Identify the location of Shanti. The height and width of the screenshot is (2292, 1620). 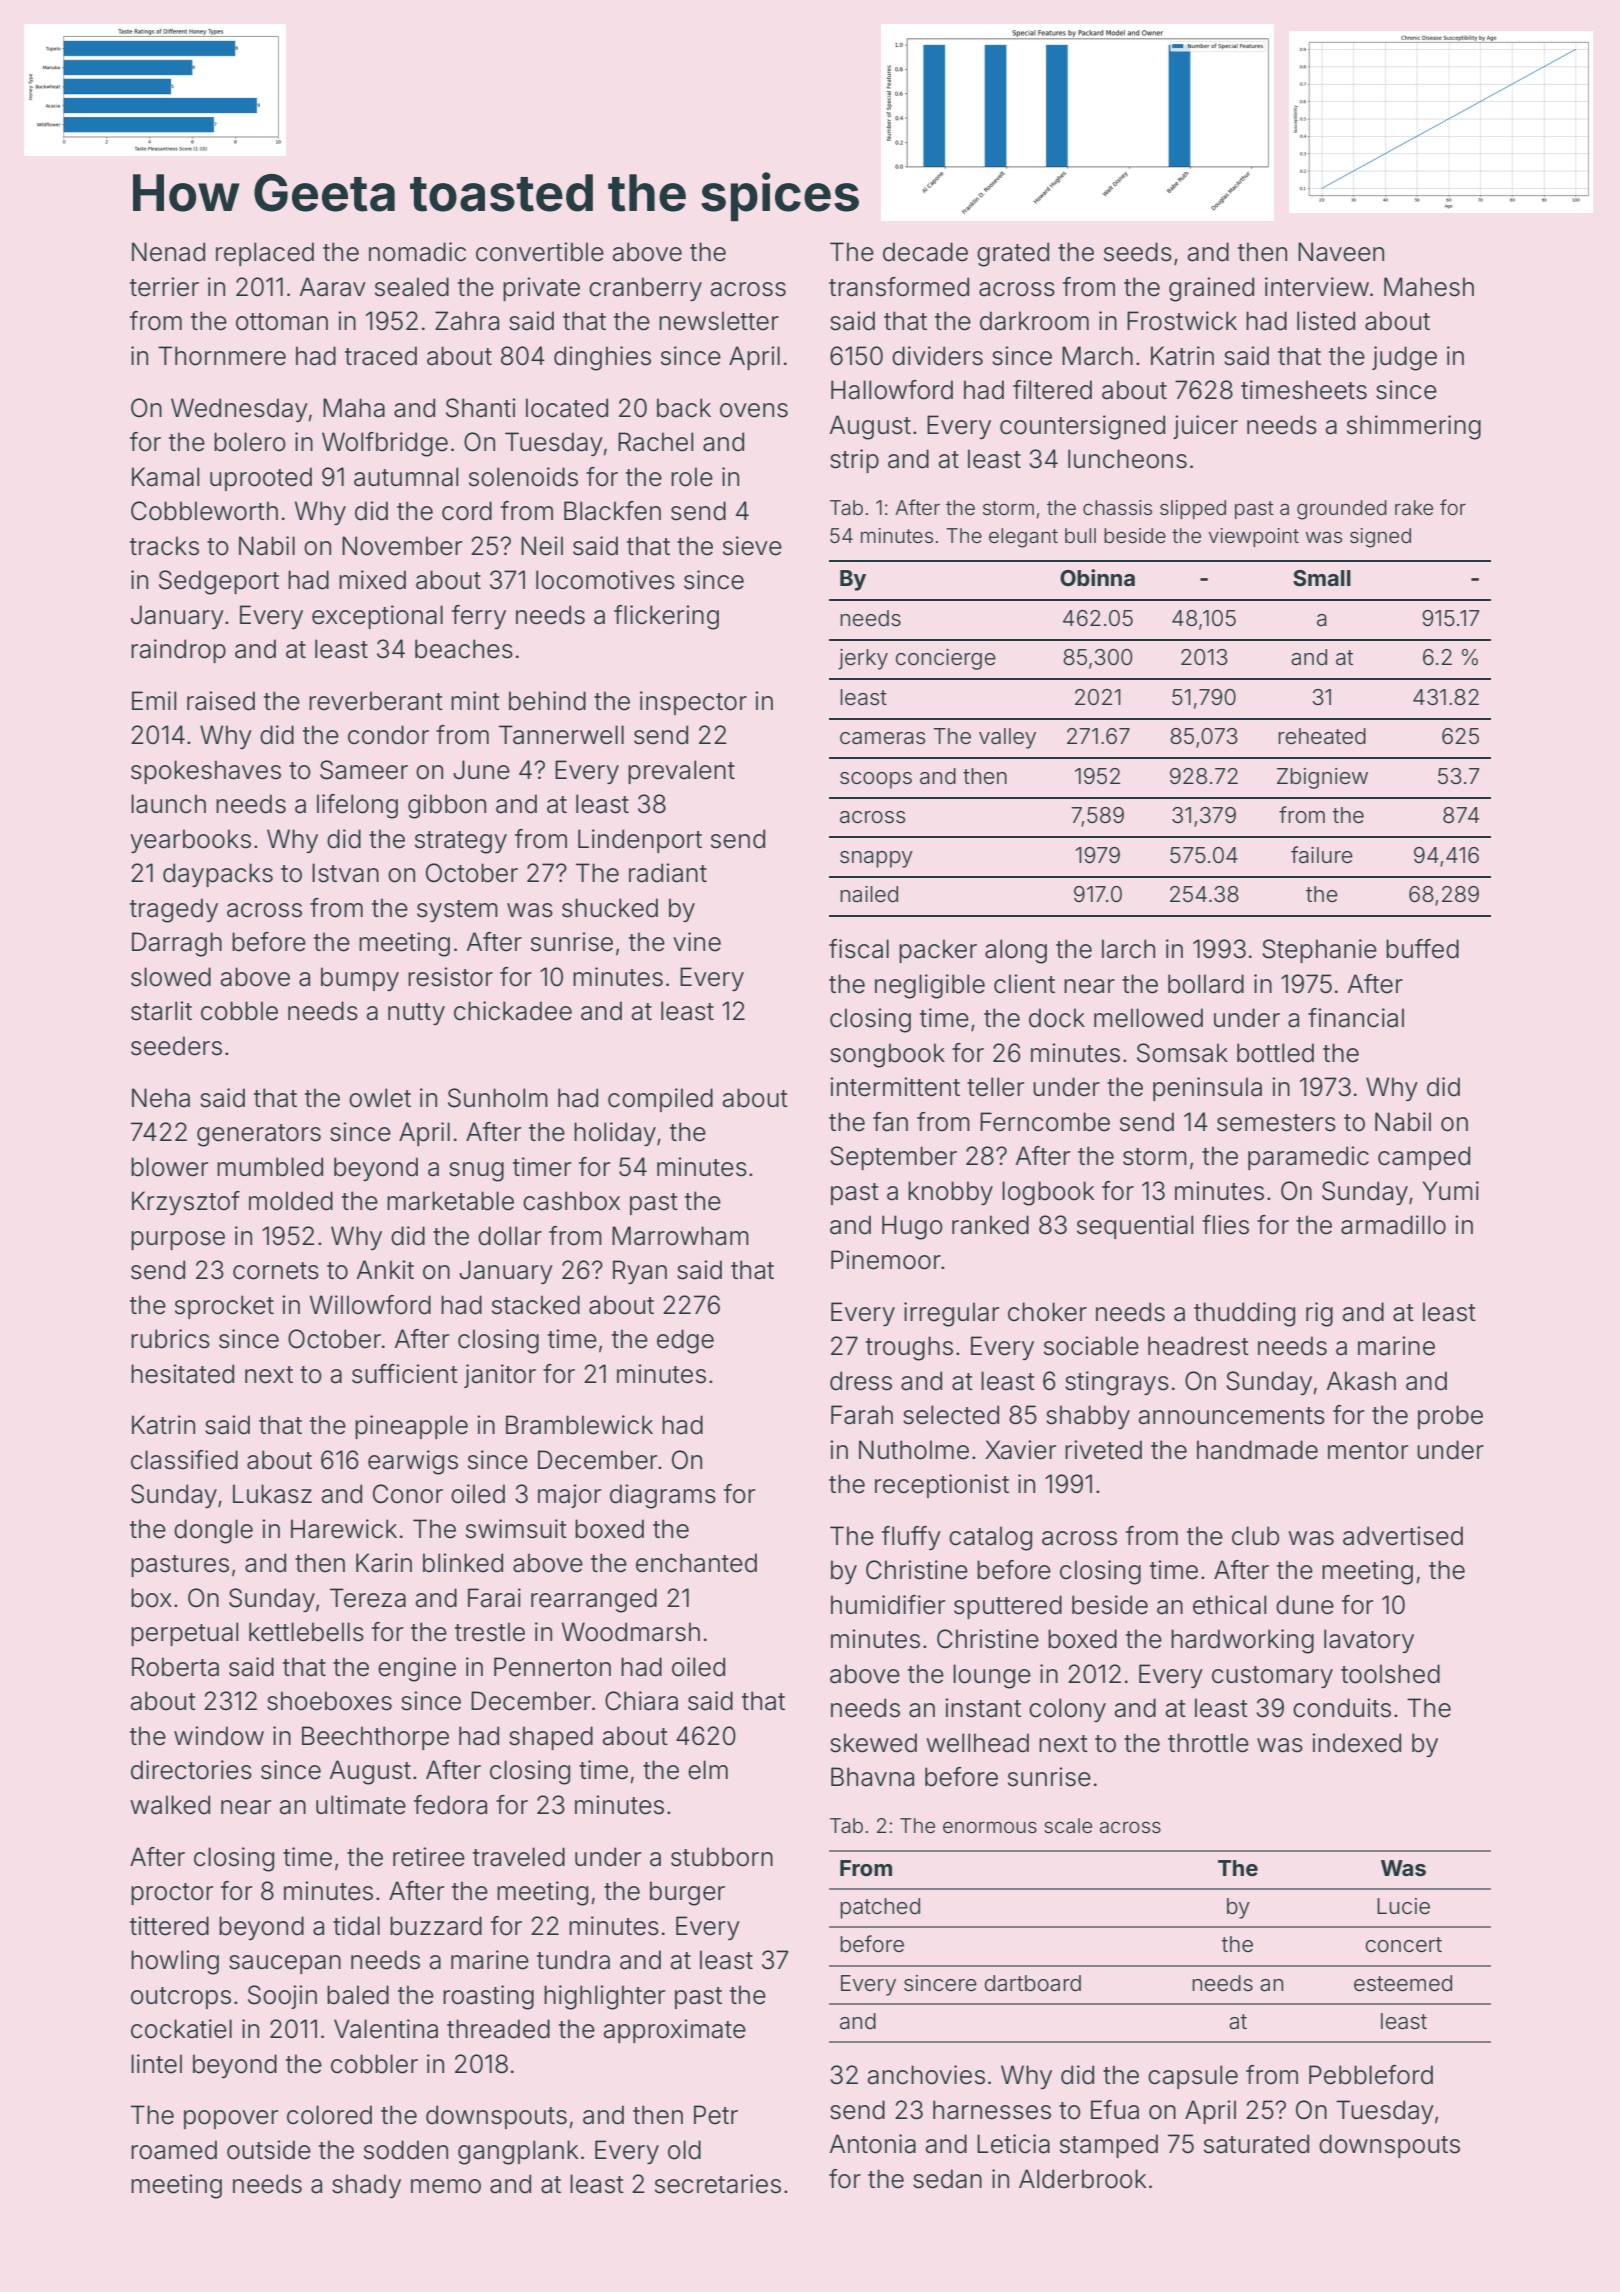
(480, 408).
